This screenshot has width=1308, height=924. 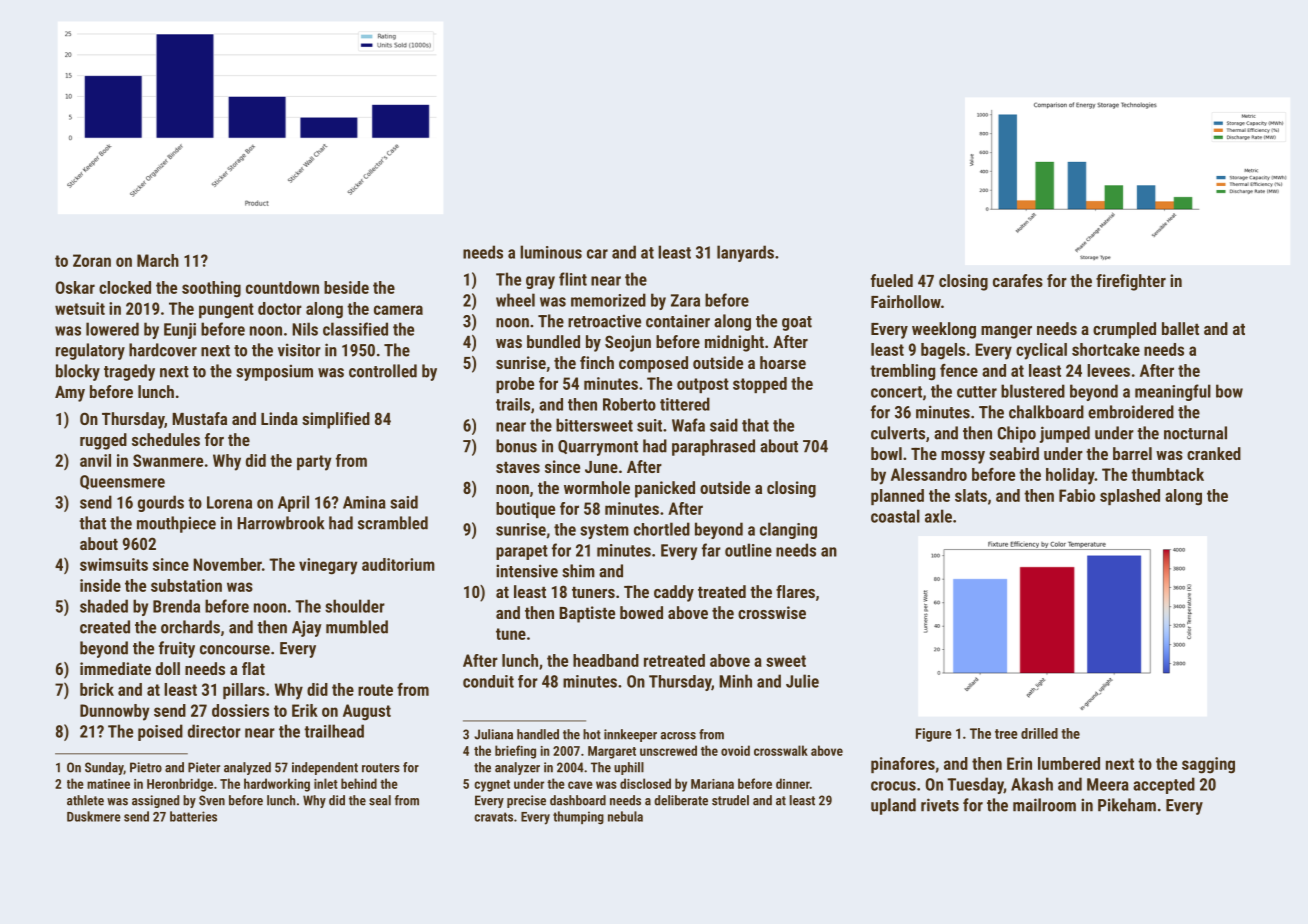 I want to click on flares, so click(x=795, y=591).
